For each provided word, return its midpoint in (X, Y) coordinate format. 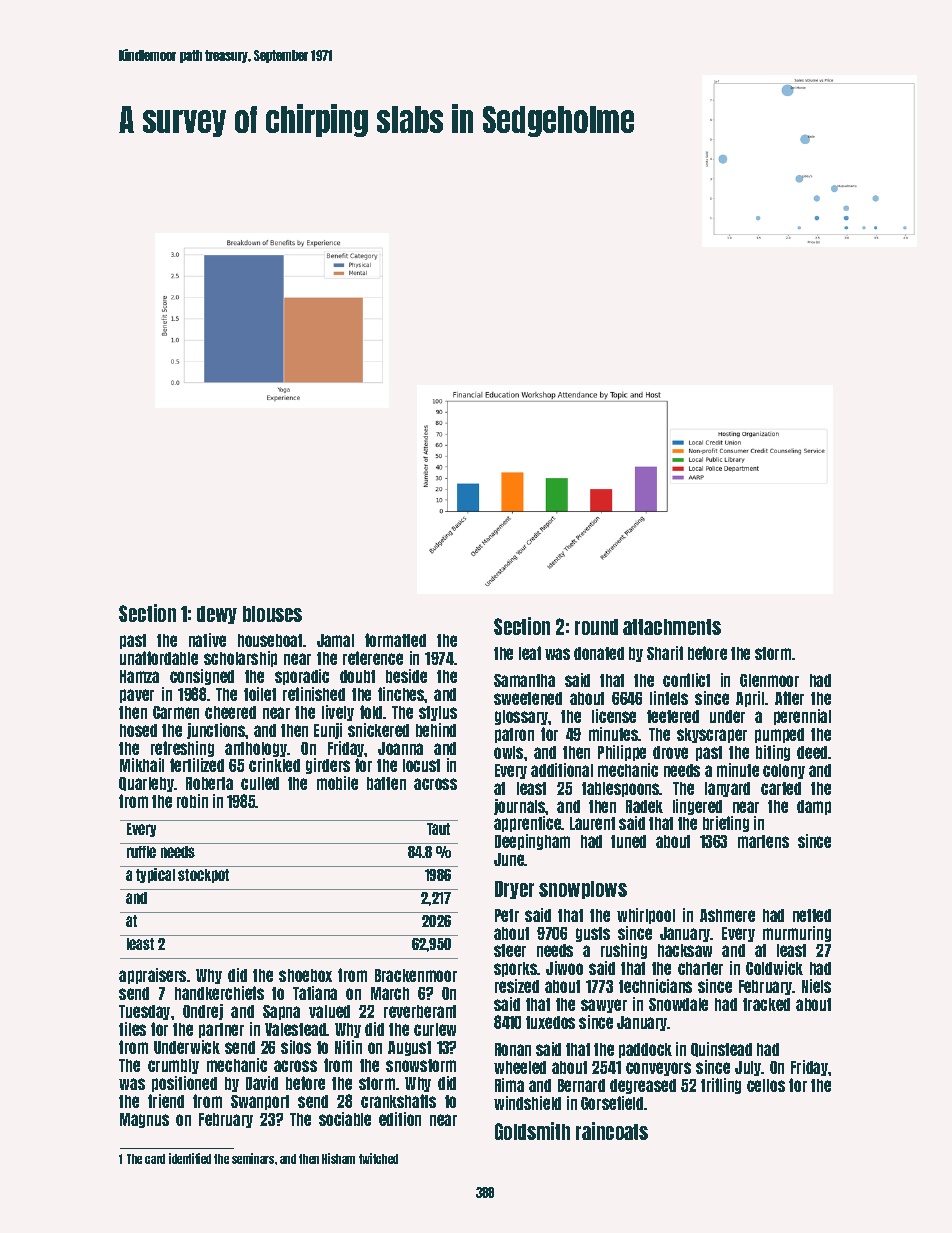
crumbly (173, 1066)
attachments (672, 627)
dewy (217, 615)
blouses (272, 614)
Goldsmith (532, 1131)
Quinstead (721, 1049)
